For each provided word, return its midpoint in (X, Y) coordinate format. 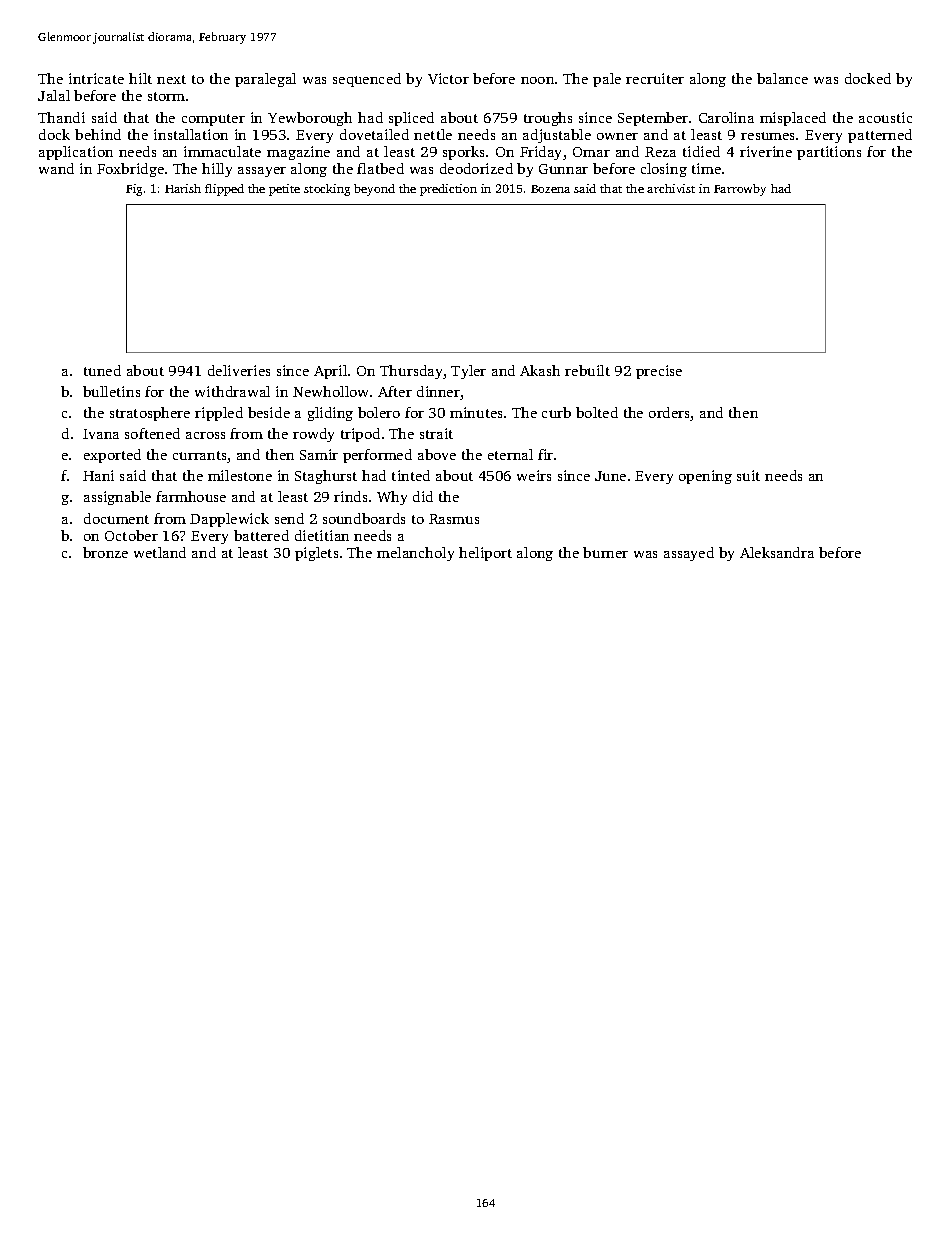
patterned (880, 136)
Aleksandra (777, 552)
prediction (448, 190)
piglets (316, 554)
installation (191, 134)
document (116, 518)
